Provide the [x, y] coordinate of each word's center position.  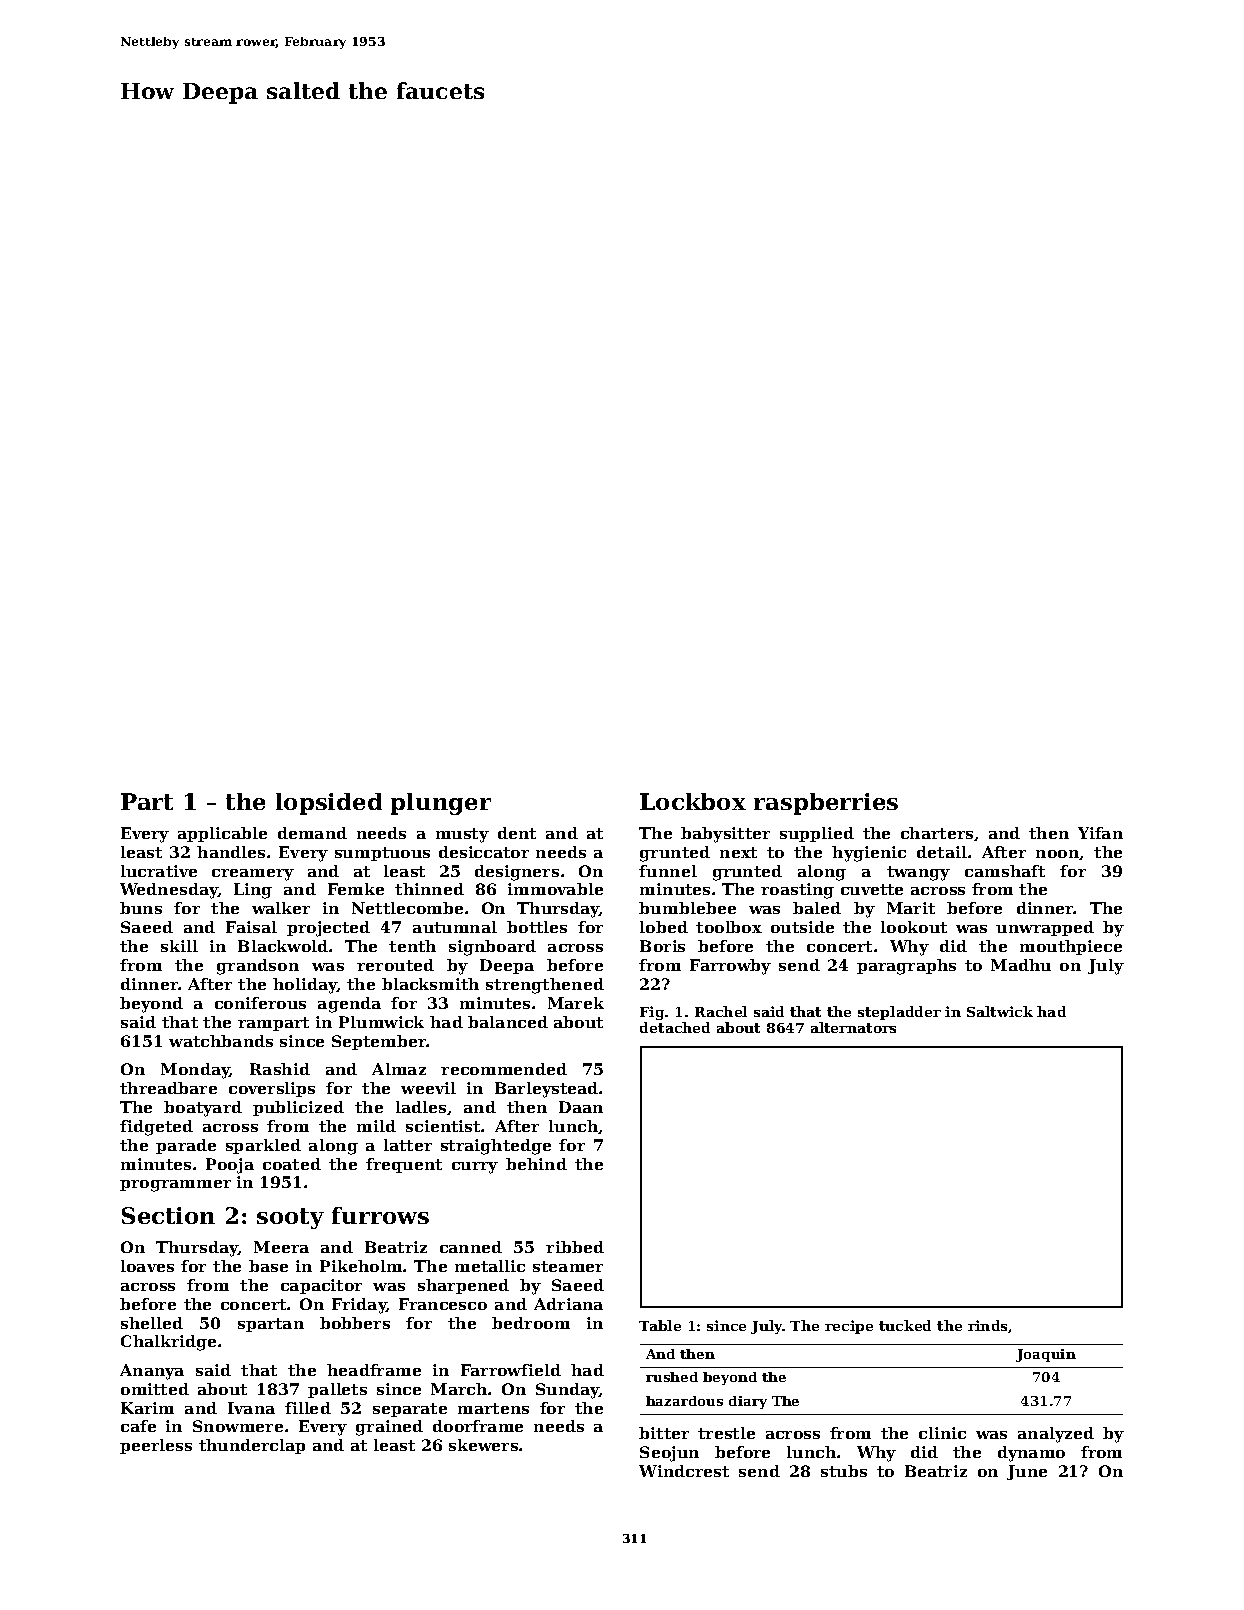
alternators [853, 1027]
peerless [156, 1446]
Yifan [1100, 833]
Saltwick [1000, 1011]
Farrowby [730, 967]
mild [376, 1126]
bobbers [355, 1323]
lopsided [329, 804]
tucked [905, 1325]
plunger [441, 804]
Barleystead [546, 1090]
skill [179, 946]
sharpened [463, 1286]
